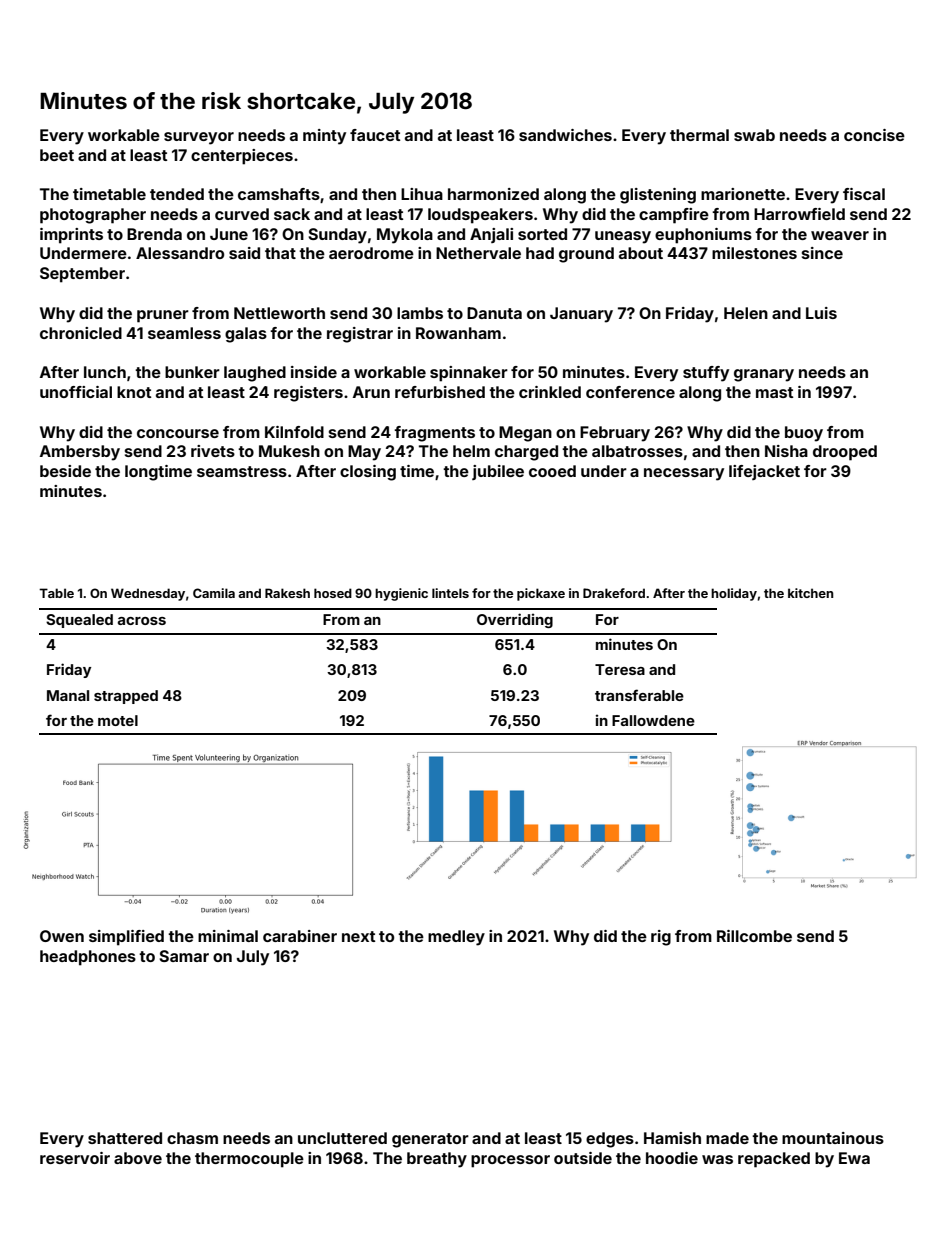  What do you see at coordinates (125, 1138) in the page?
I see `shattered` at bounding box center [125, 1138].
